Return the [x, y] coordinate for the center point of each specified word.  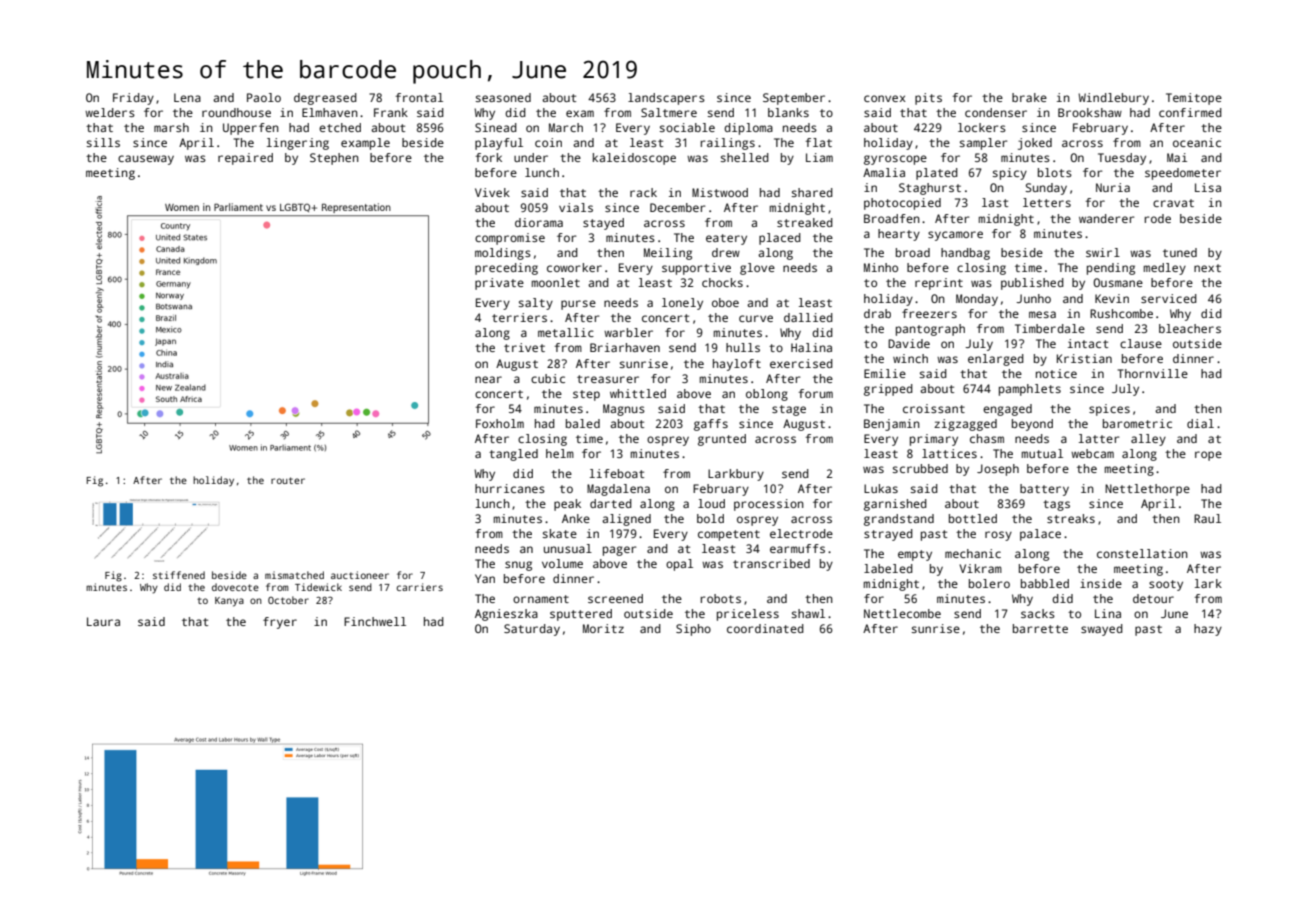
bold [710, 518]
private [499, 284]
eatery [726, 239]
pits [928, 99]
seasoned [503, 97]
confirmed [1190, 112]
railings [727, 144]
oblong [767, 395]
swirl [1103, 252]
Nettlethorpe [1147, 490]
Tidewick [318, 587]
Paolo [264, 97]
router [288, 480]
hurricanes [510, 488]
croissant [934, 408]
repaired [245, 159]
